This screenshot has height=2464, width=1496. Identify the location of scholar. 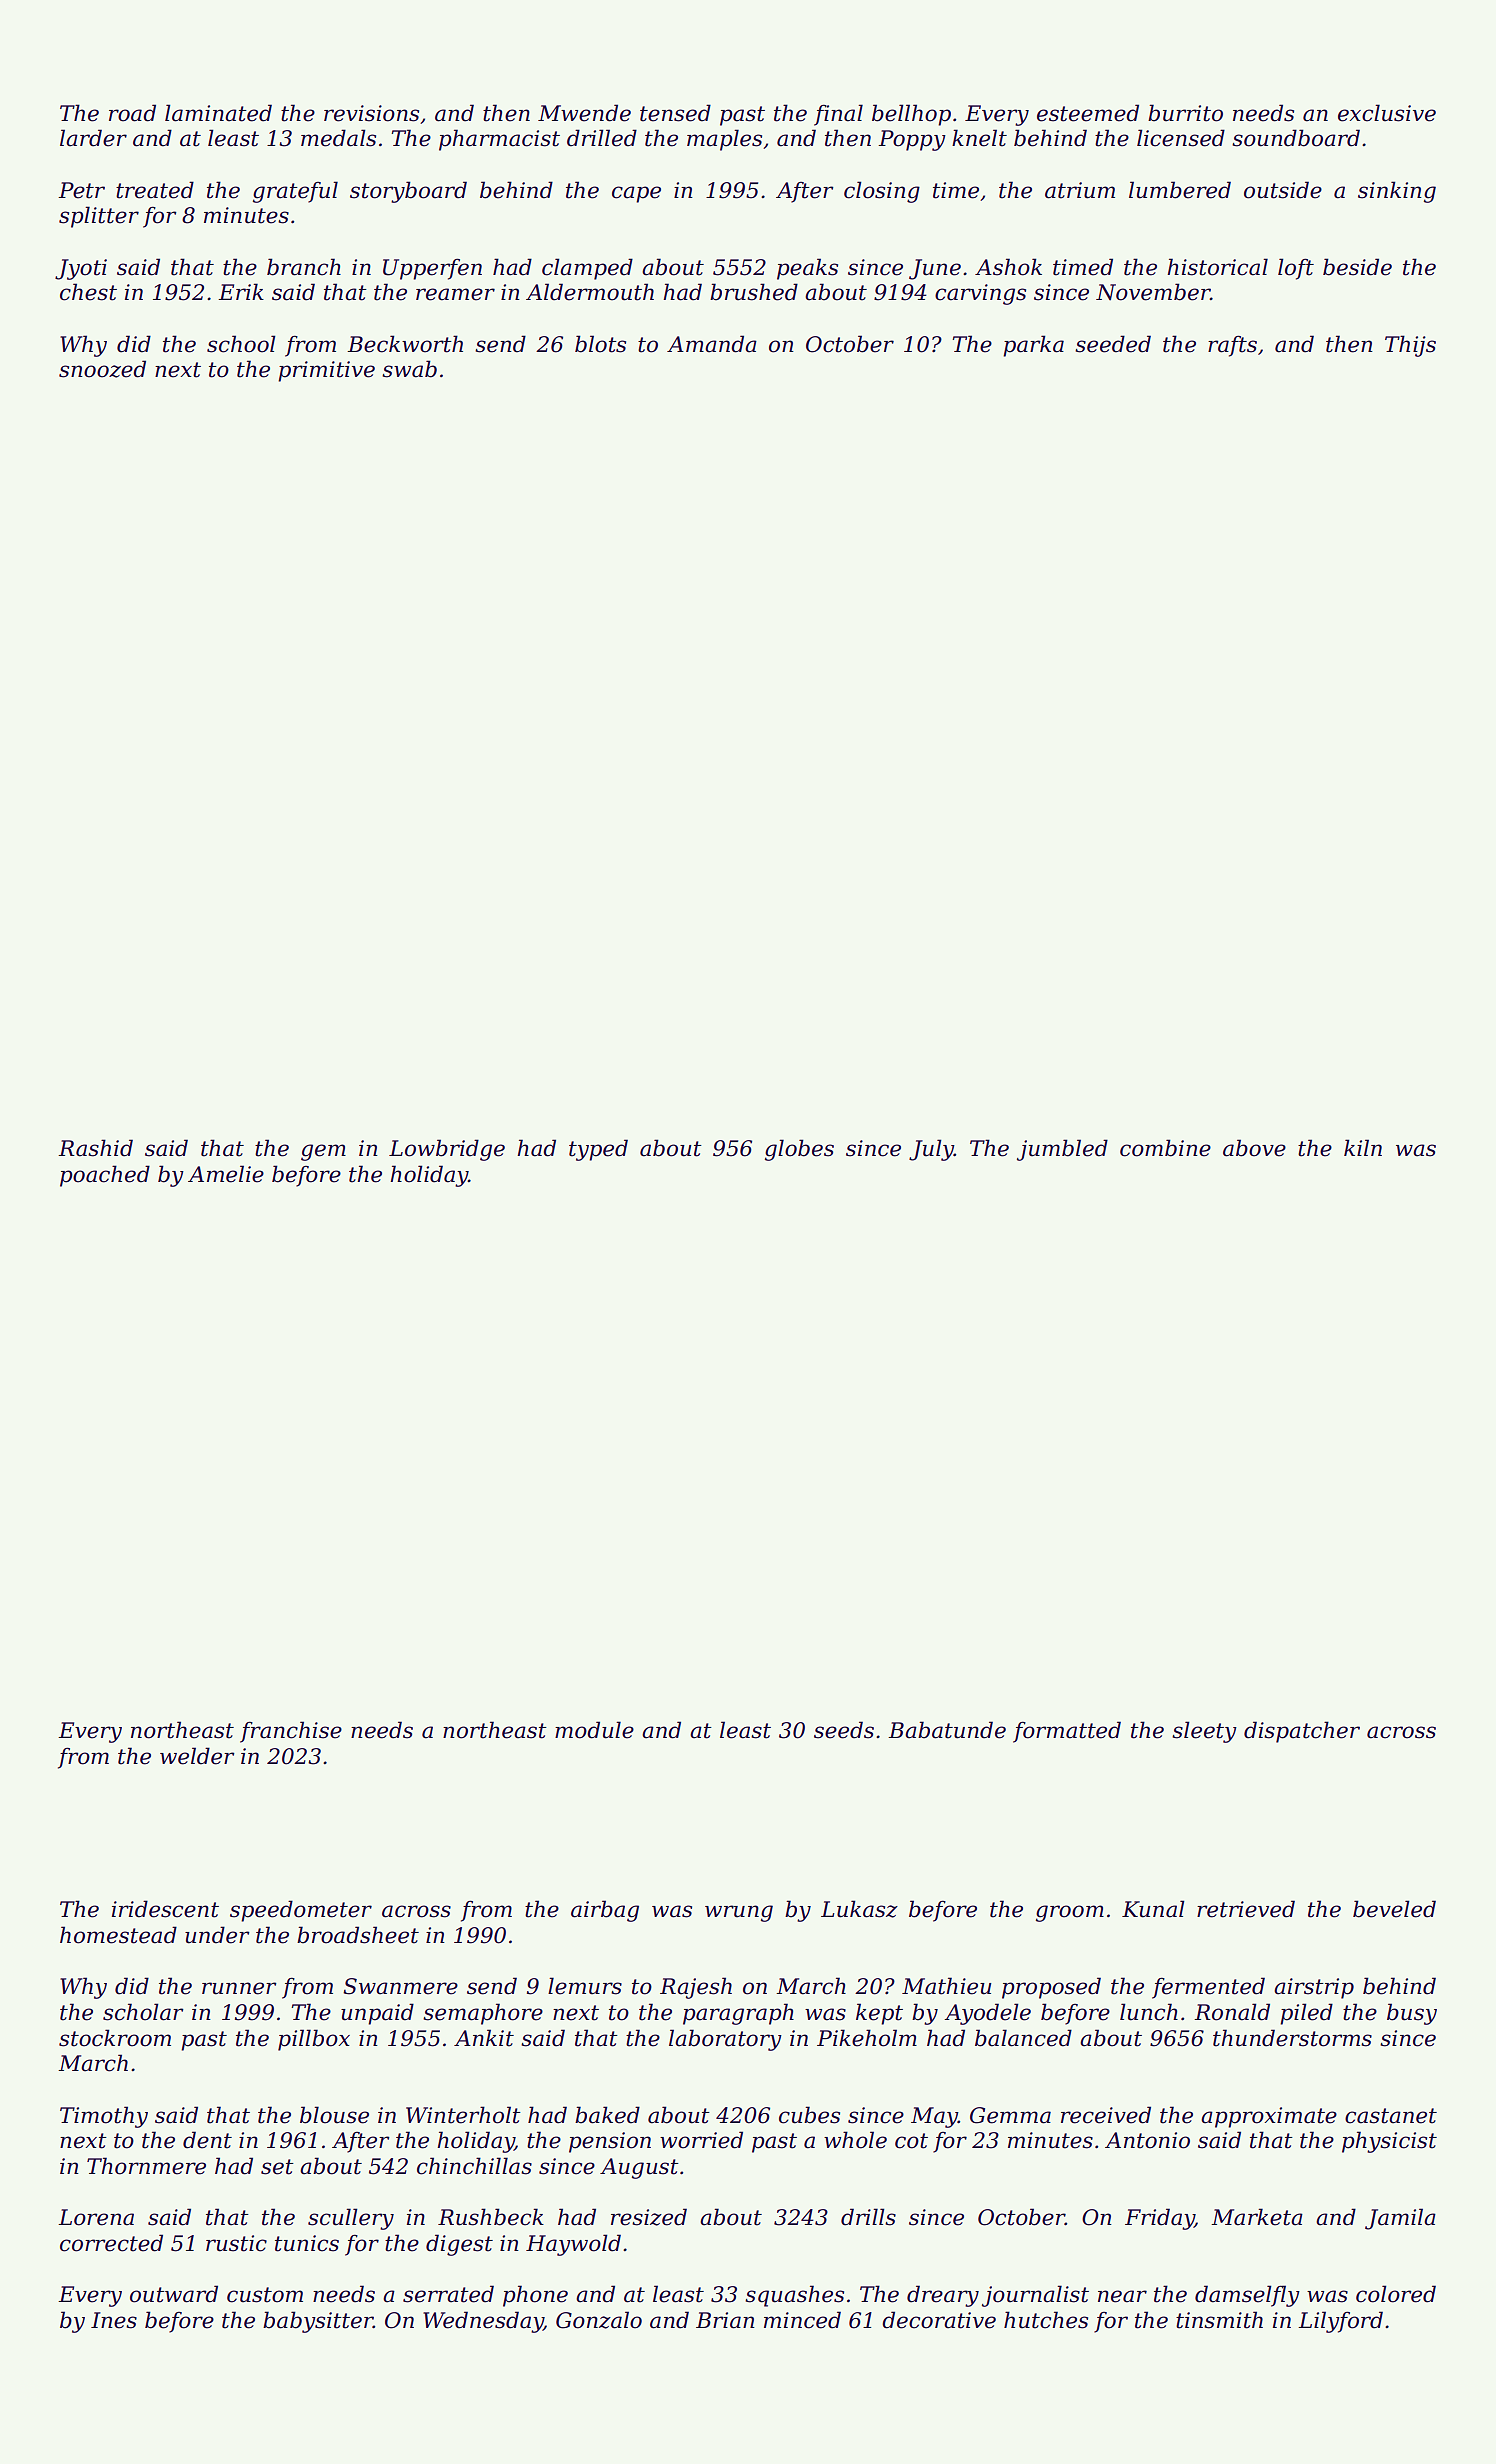
(143, 2012).
